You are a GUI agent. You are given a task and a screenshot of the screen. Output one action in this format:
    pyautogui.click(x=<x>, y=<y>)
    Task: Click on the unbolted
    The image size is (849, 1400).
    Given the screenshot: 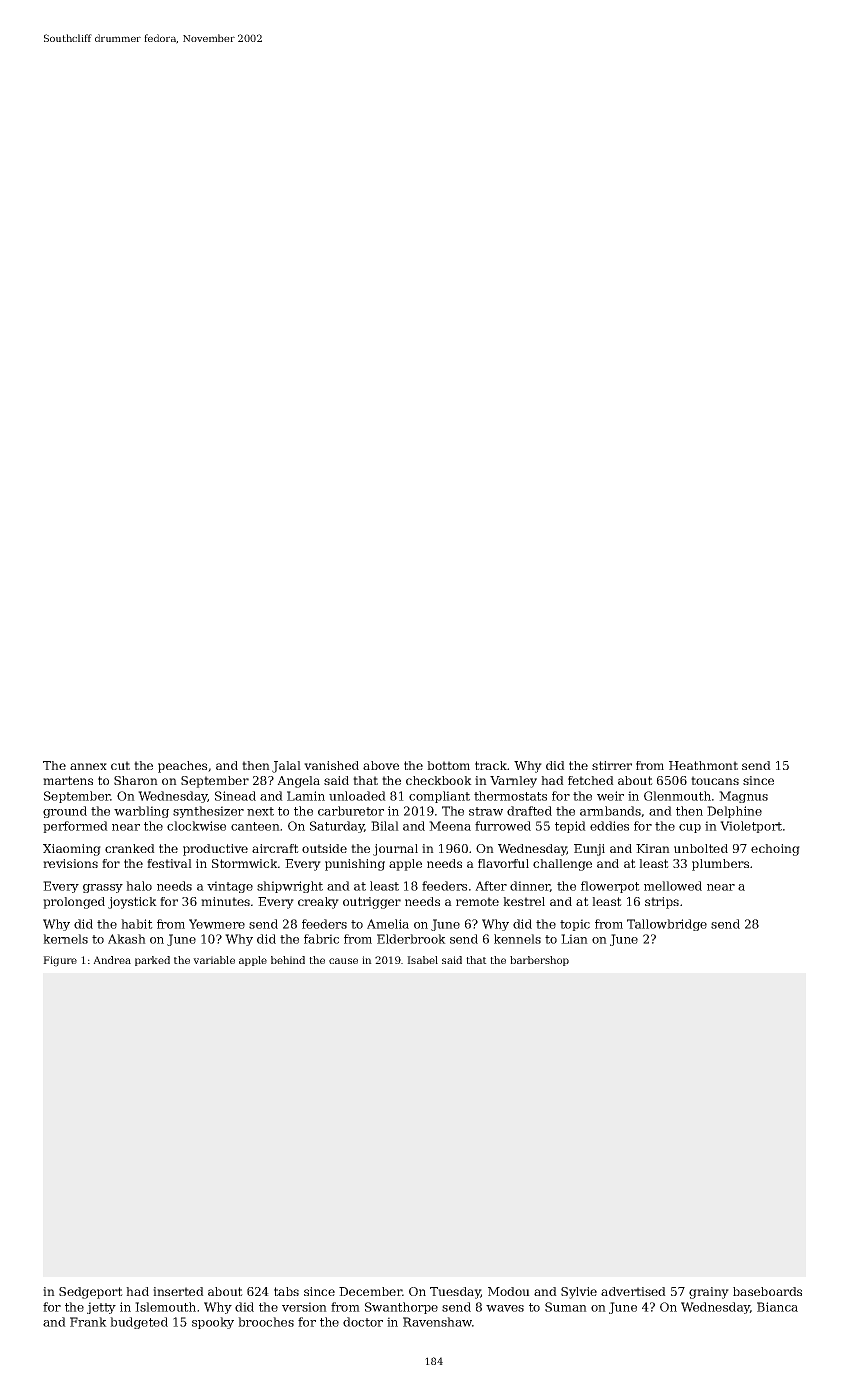 What is the action you would take?
    pyautogui.click(x=701, y=848)
